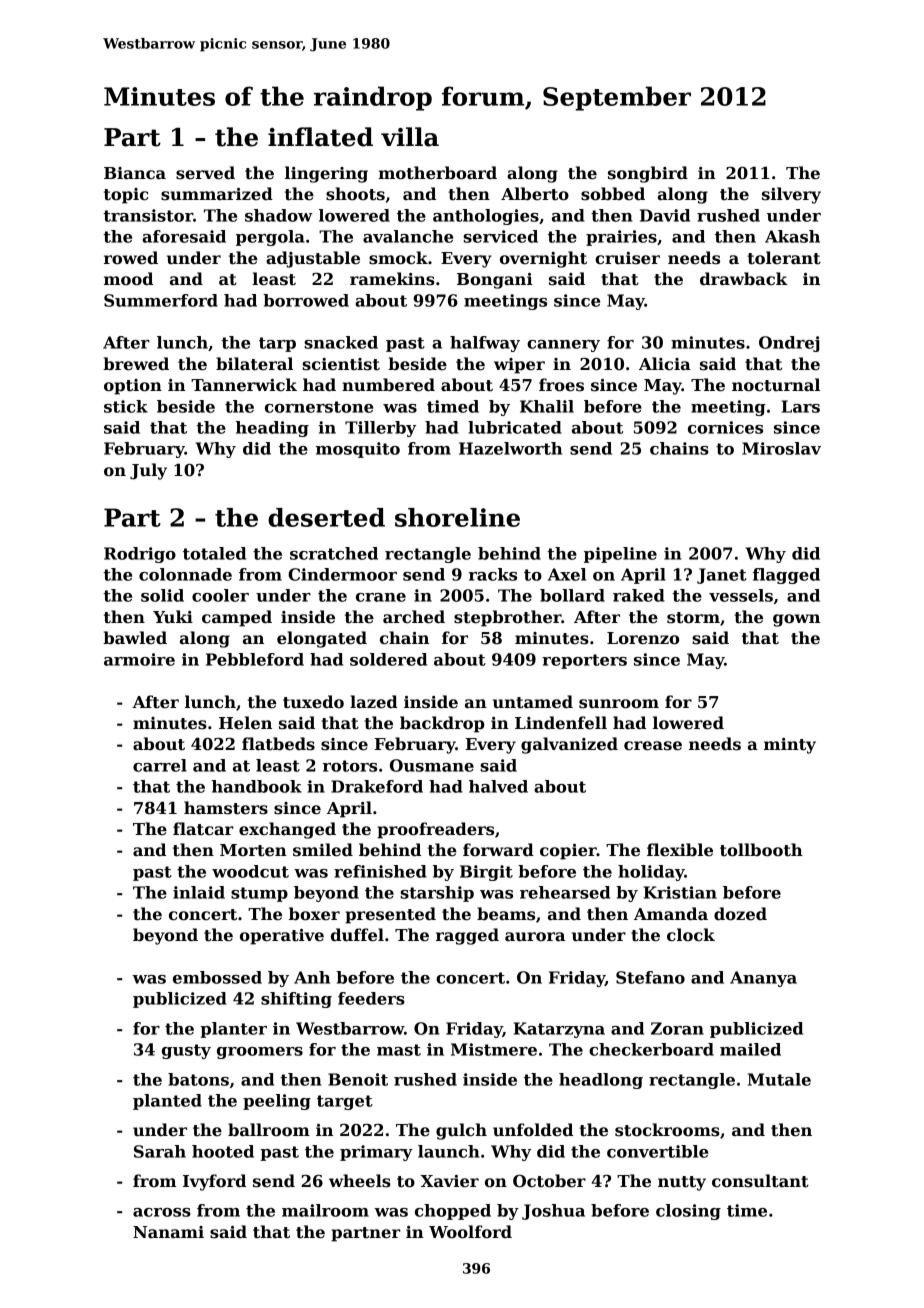 The image size is (924, 1308). Describe the element at coordinates (533, 702) in the screenshot. I see `untamed` at that location.
